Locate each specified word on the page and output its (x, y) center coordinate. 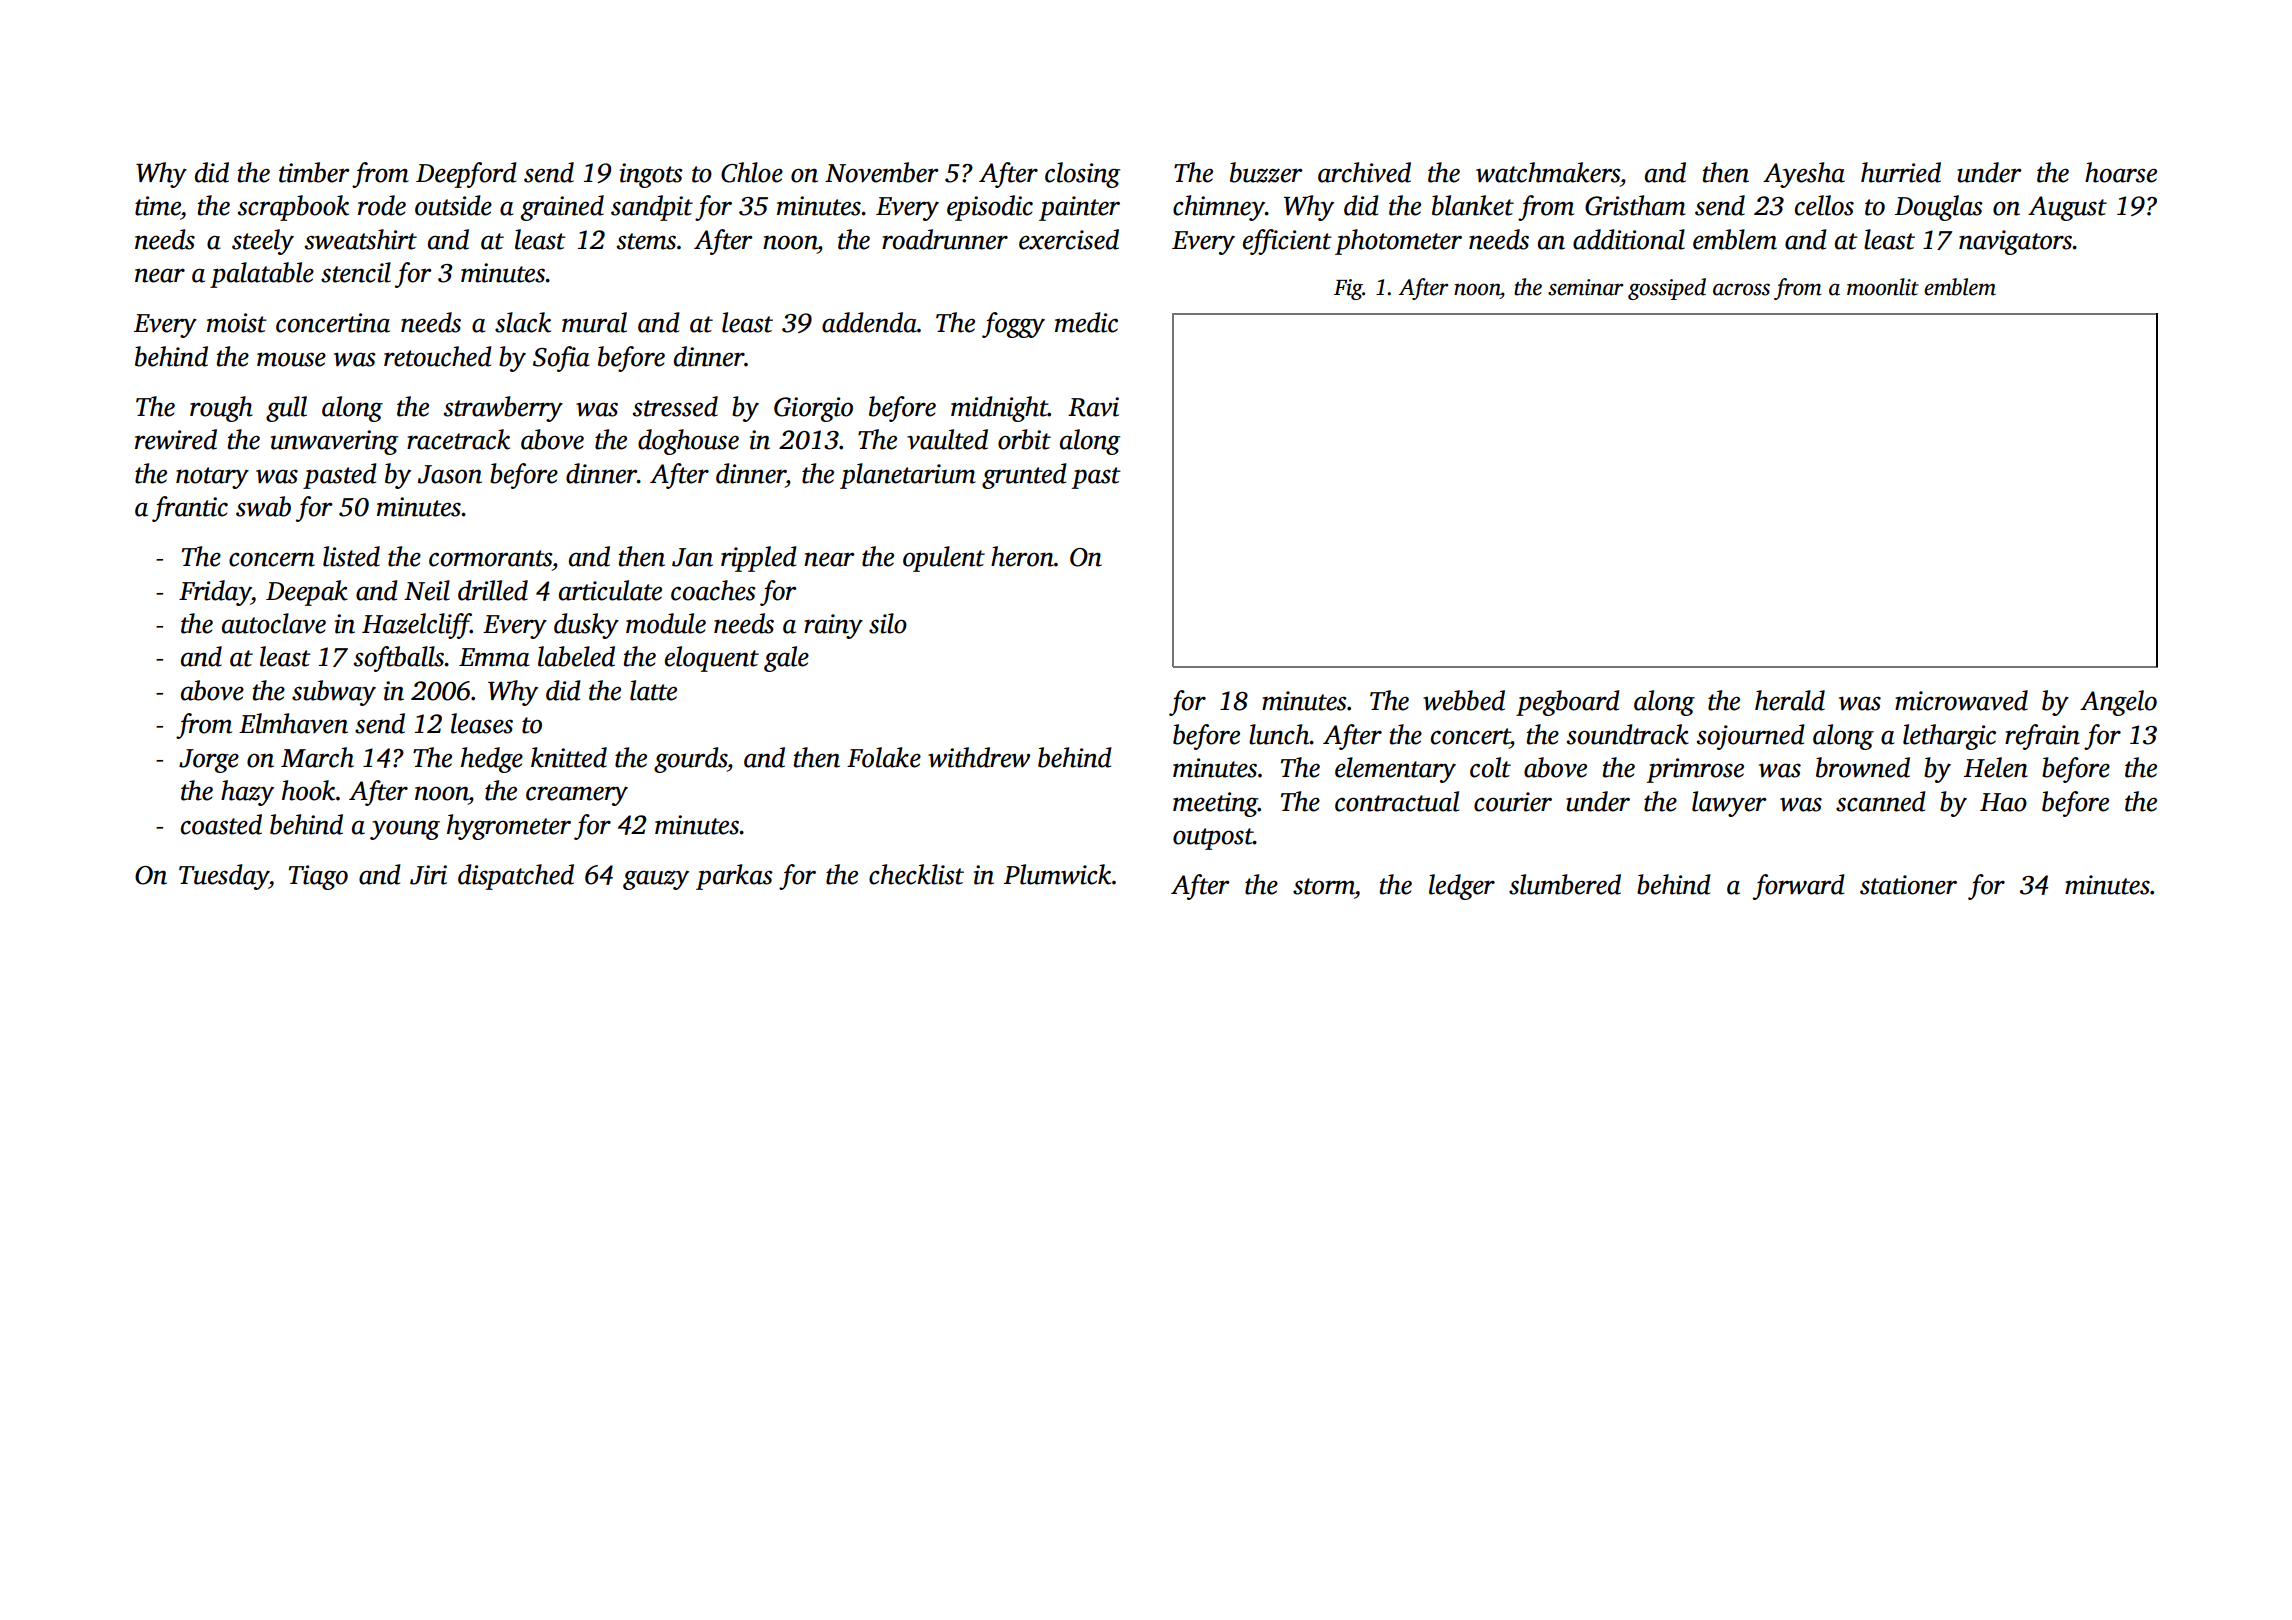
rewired (176, 439)
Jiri (428, 875)
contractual (1397, 801)
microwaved (1961, 700)
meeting (1215, 804)
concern (272, 559)
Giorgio (813, 409)
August (2067, 208)
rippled (758, 559)
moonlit (1883, 287)
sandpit (652, 208)
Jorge (209, 761)
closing (1082, 175)
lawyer (1729, 804)
